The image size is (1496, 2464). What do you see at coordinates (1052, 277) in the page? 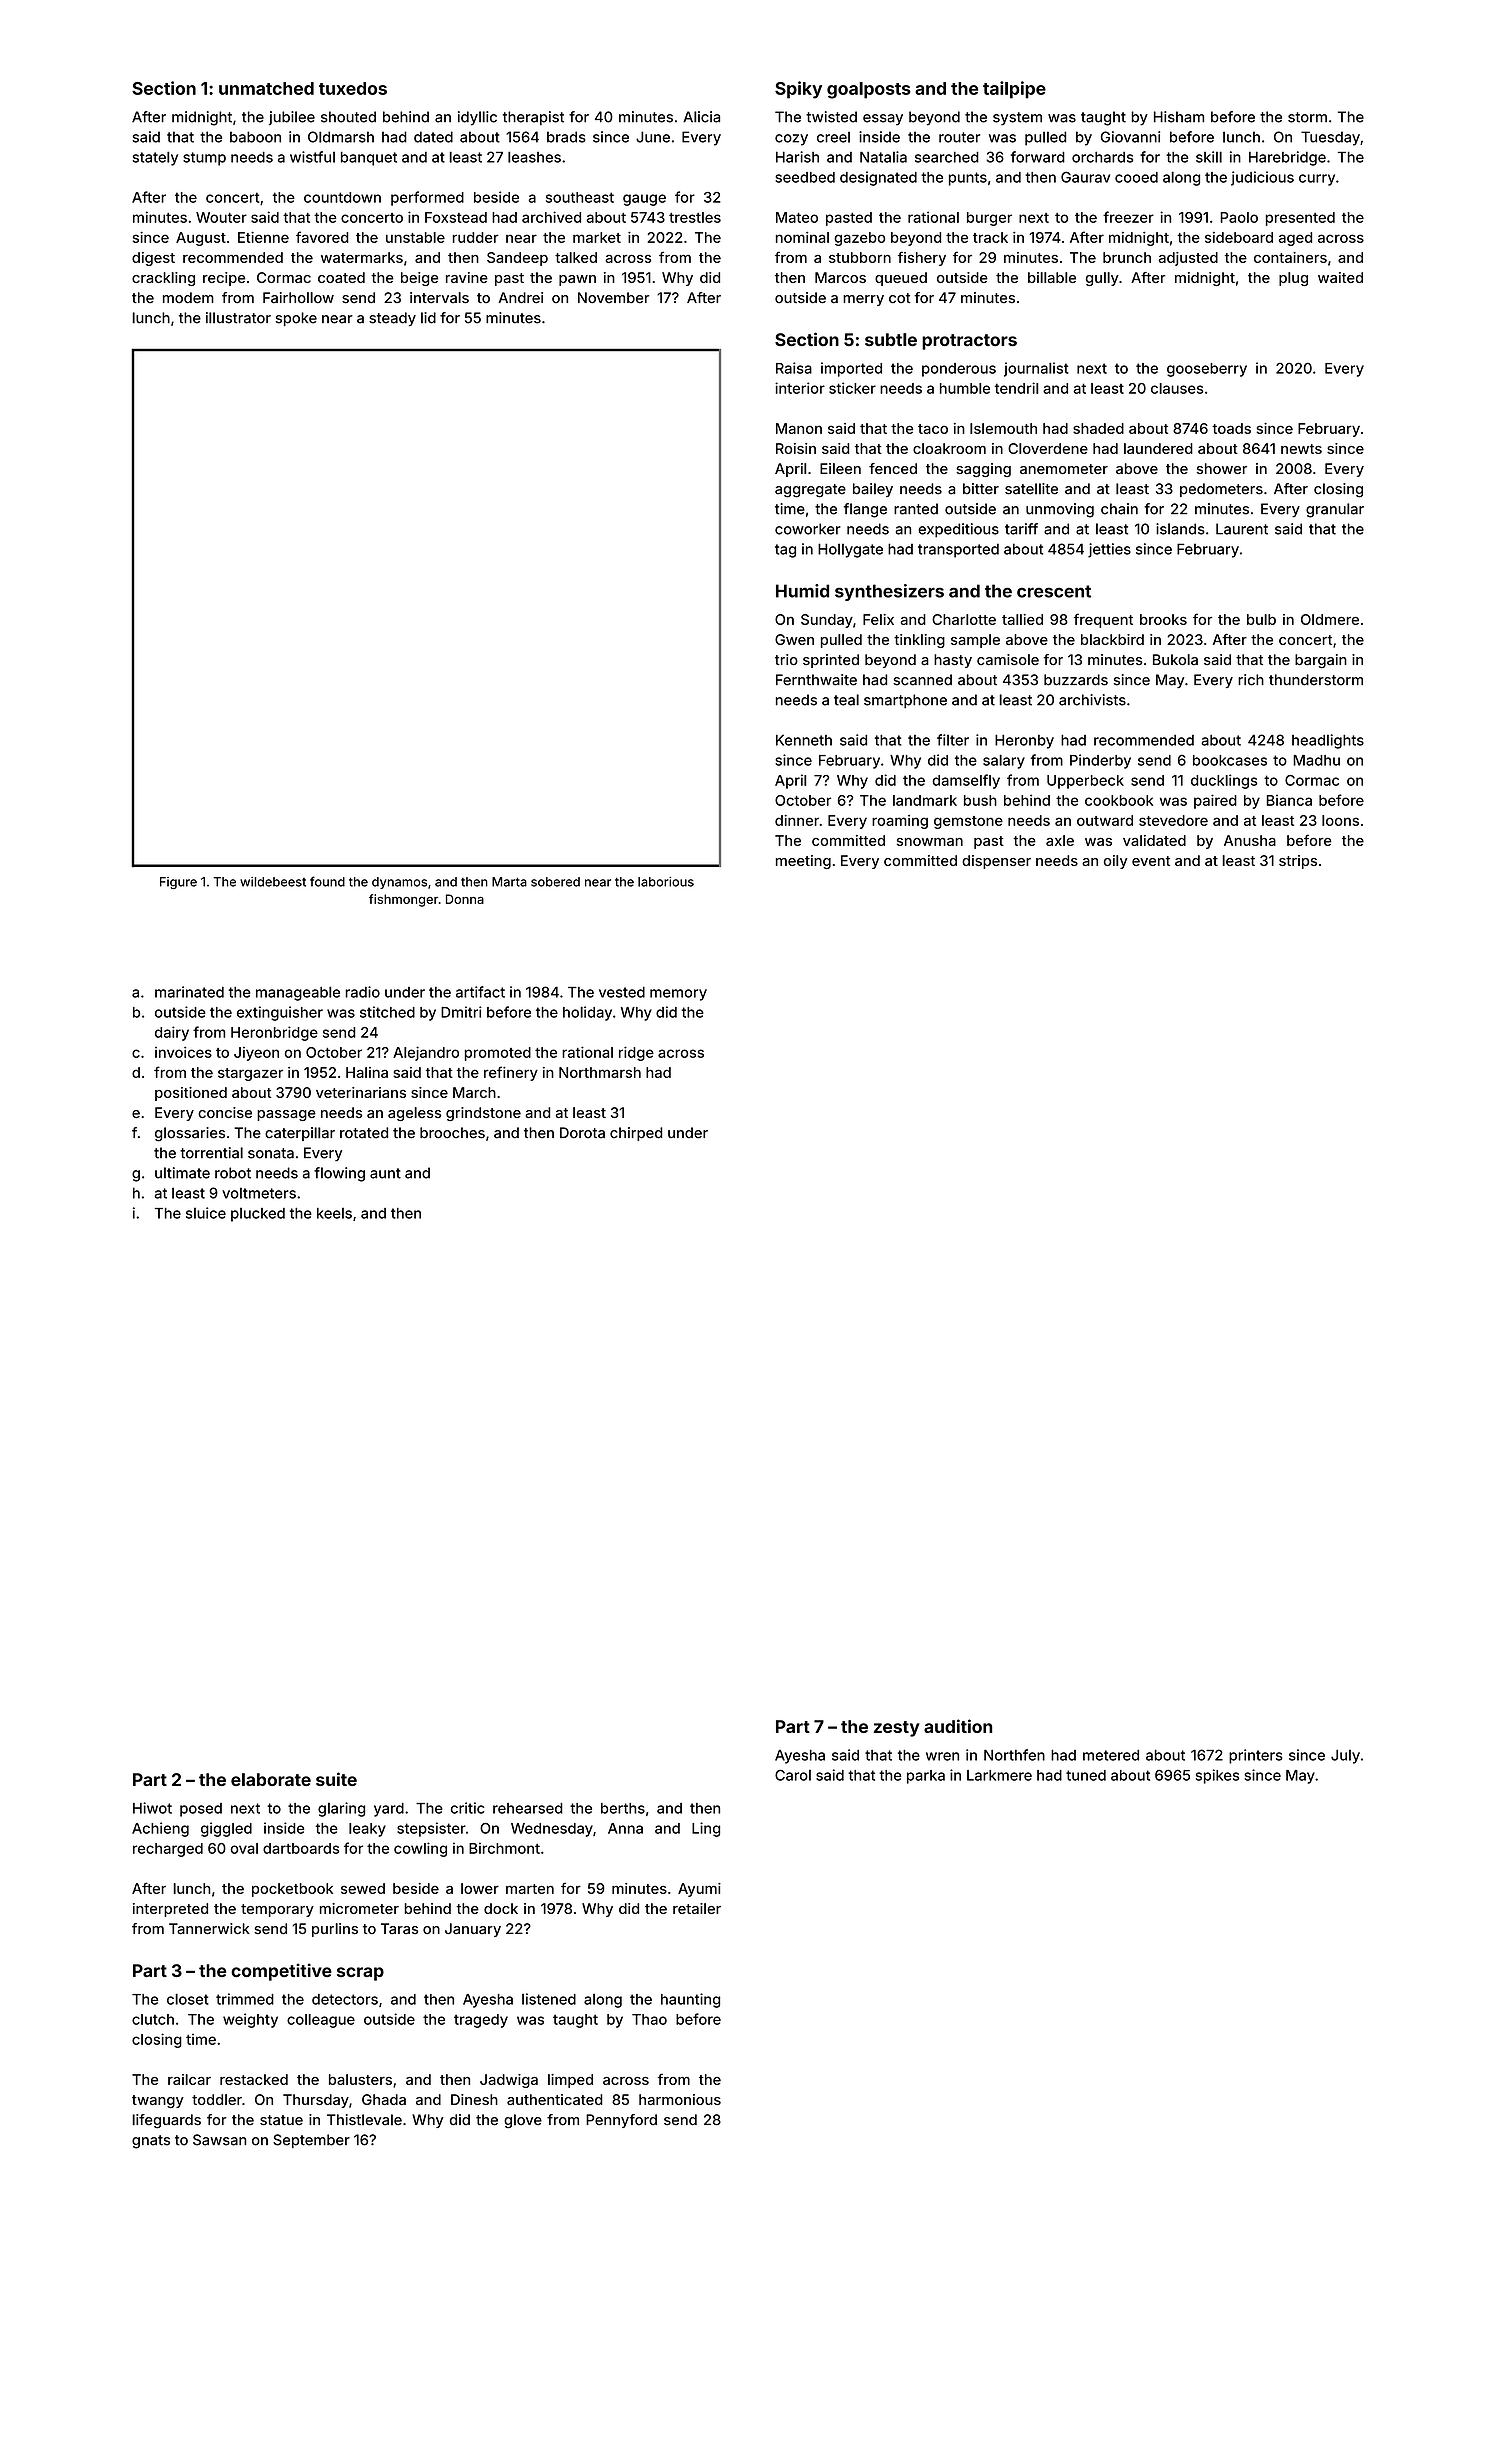
I see `billable` at bounding box center [1052, 277].
